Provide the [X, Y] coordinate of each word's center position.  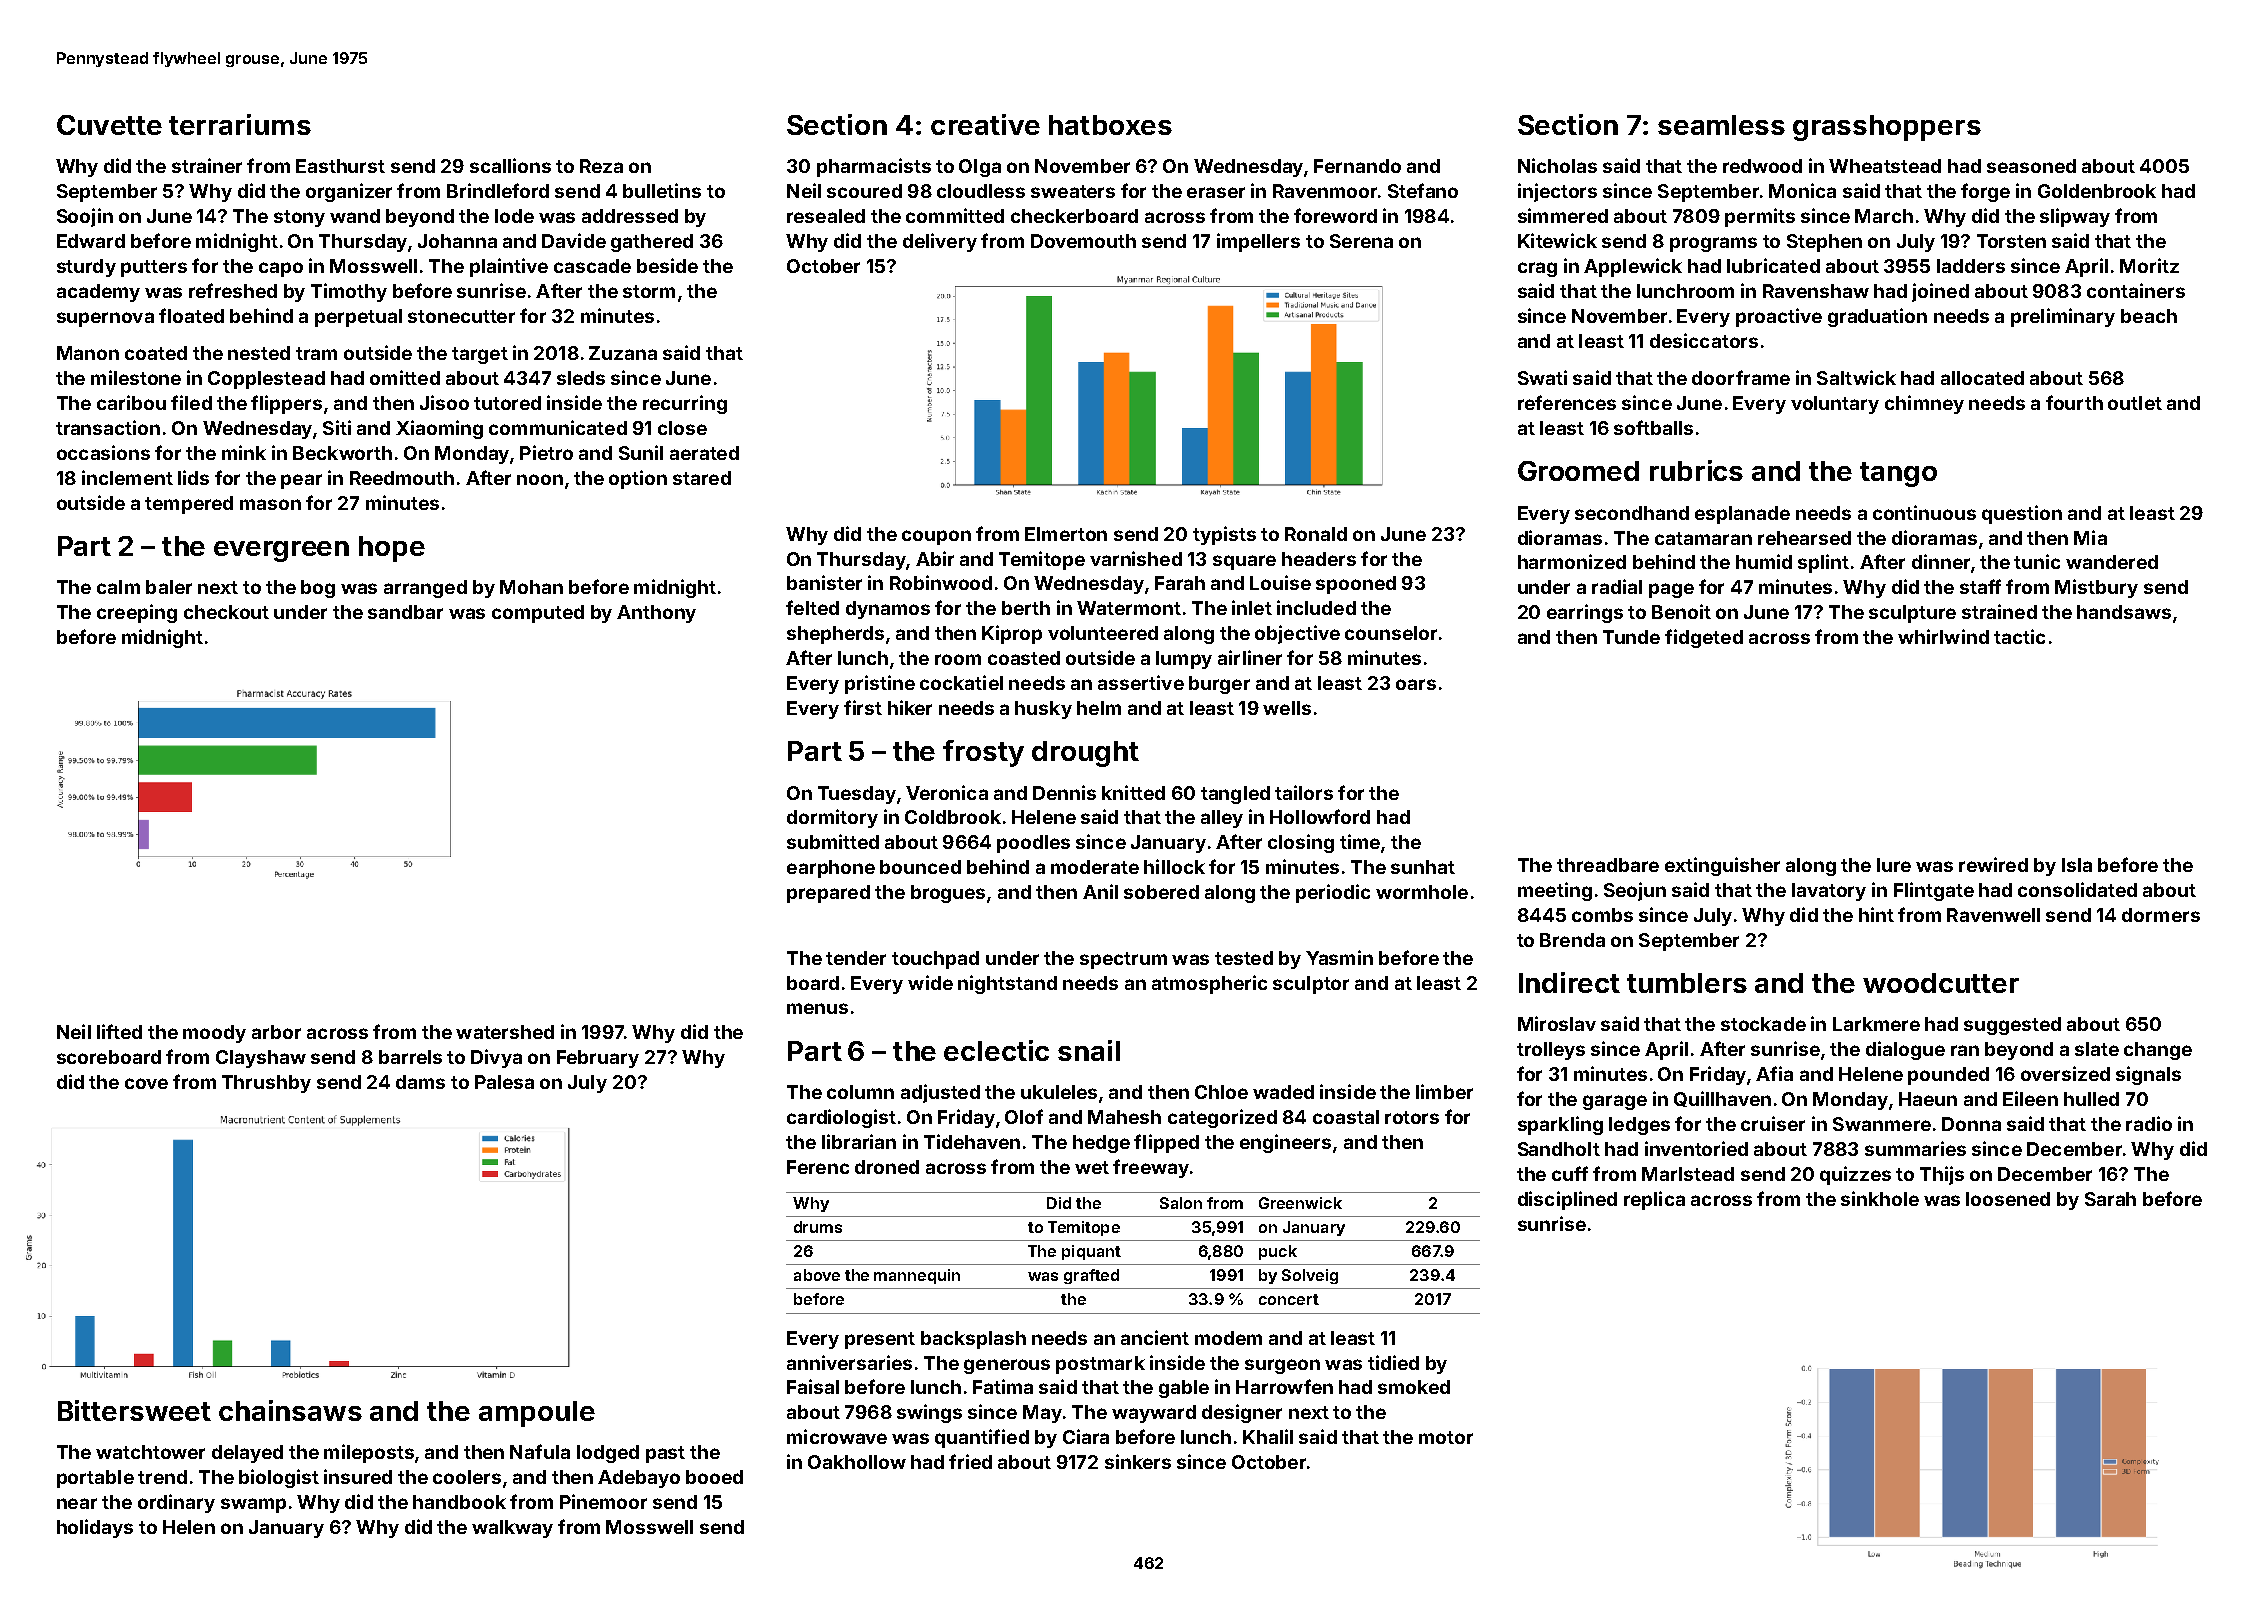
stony [299, 218]
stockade [1763, 1024]
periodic [1333, 893]
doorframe [1741, 377]
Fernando [1357, 166]
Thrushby [266, 1084]
